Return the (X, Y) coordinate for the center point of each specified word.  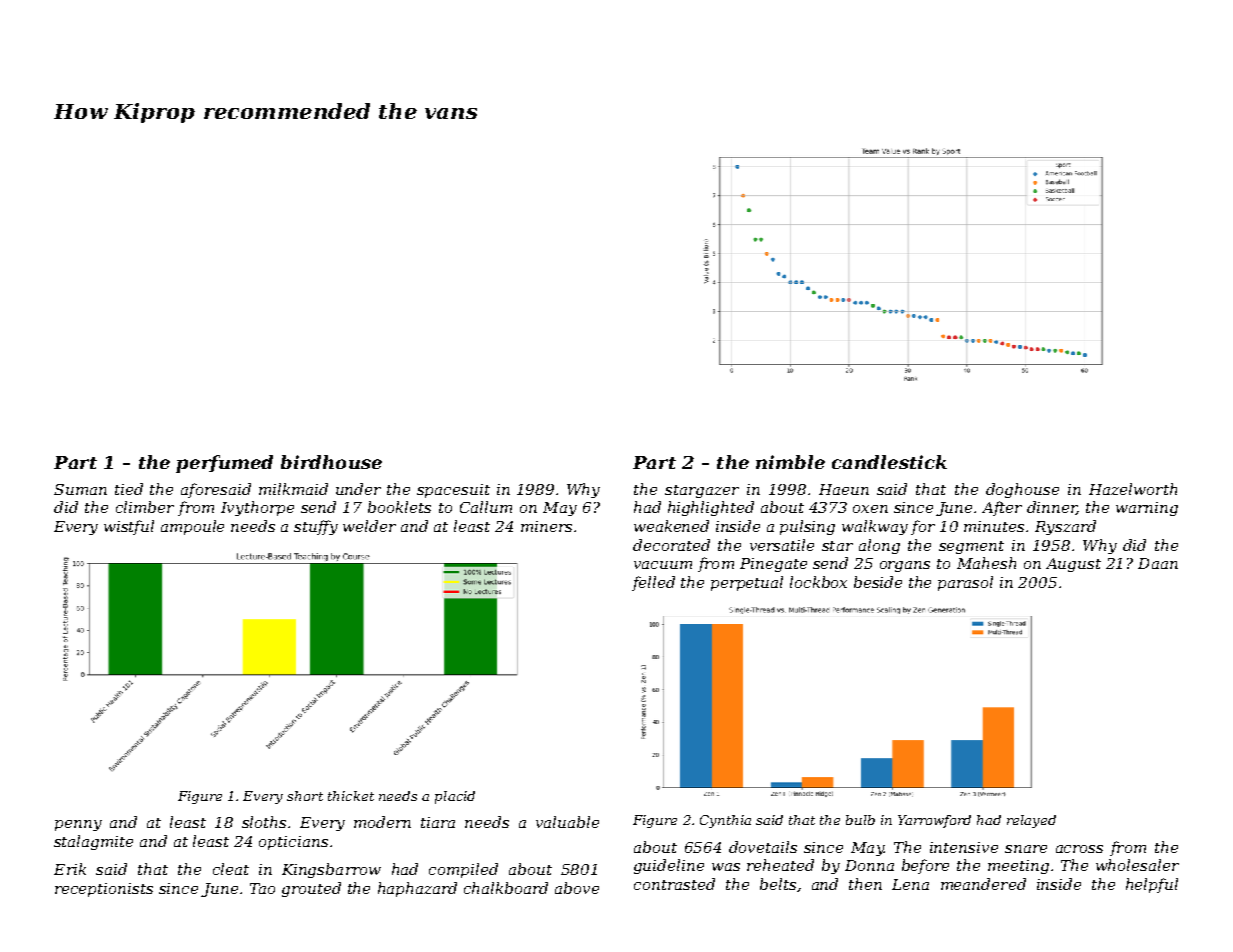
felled (653, 583)
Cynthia (725, 821)
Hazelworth (1133, 489)
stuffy (316, 527)
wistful (129, 527)
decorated (671, 545)
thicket (351, 796)
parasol (965, 583)
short (305, 796)
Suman (80, 489)
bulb (860, 820)
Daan (1158, 563)
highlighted (711, 508)
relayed (1031, 821)
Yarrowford (934, 821)
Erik (70, 869)
